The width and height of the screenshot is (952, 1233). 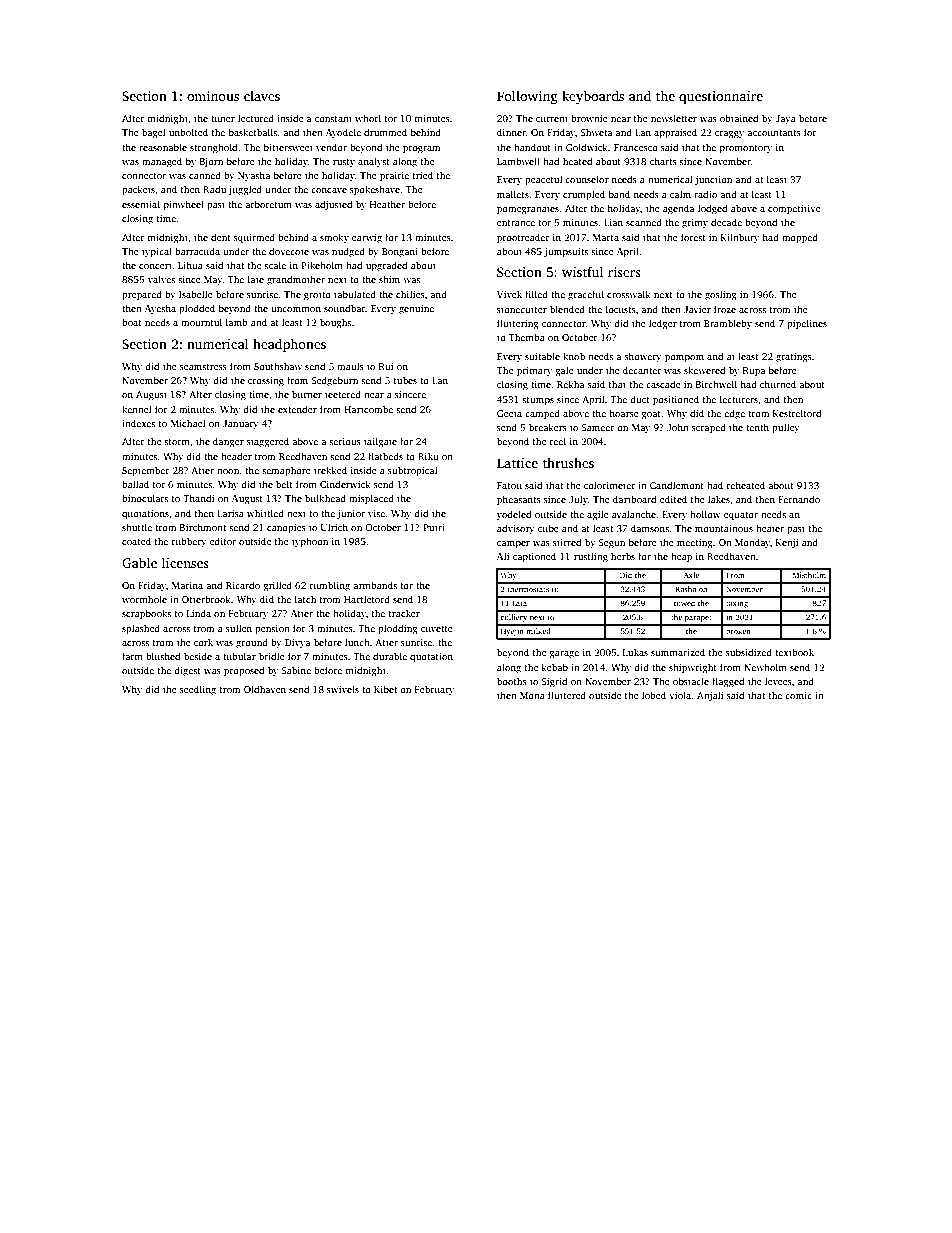 I want to click on wistful, so click(x=583, y=271).
